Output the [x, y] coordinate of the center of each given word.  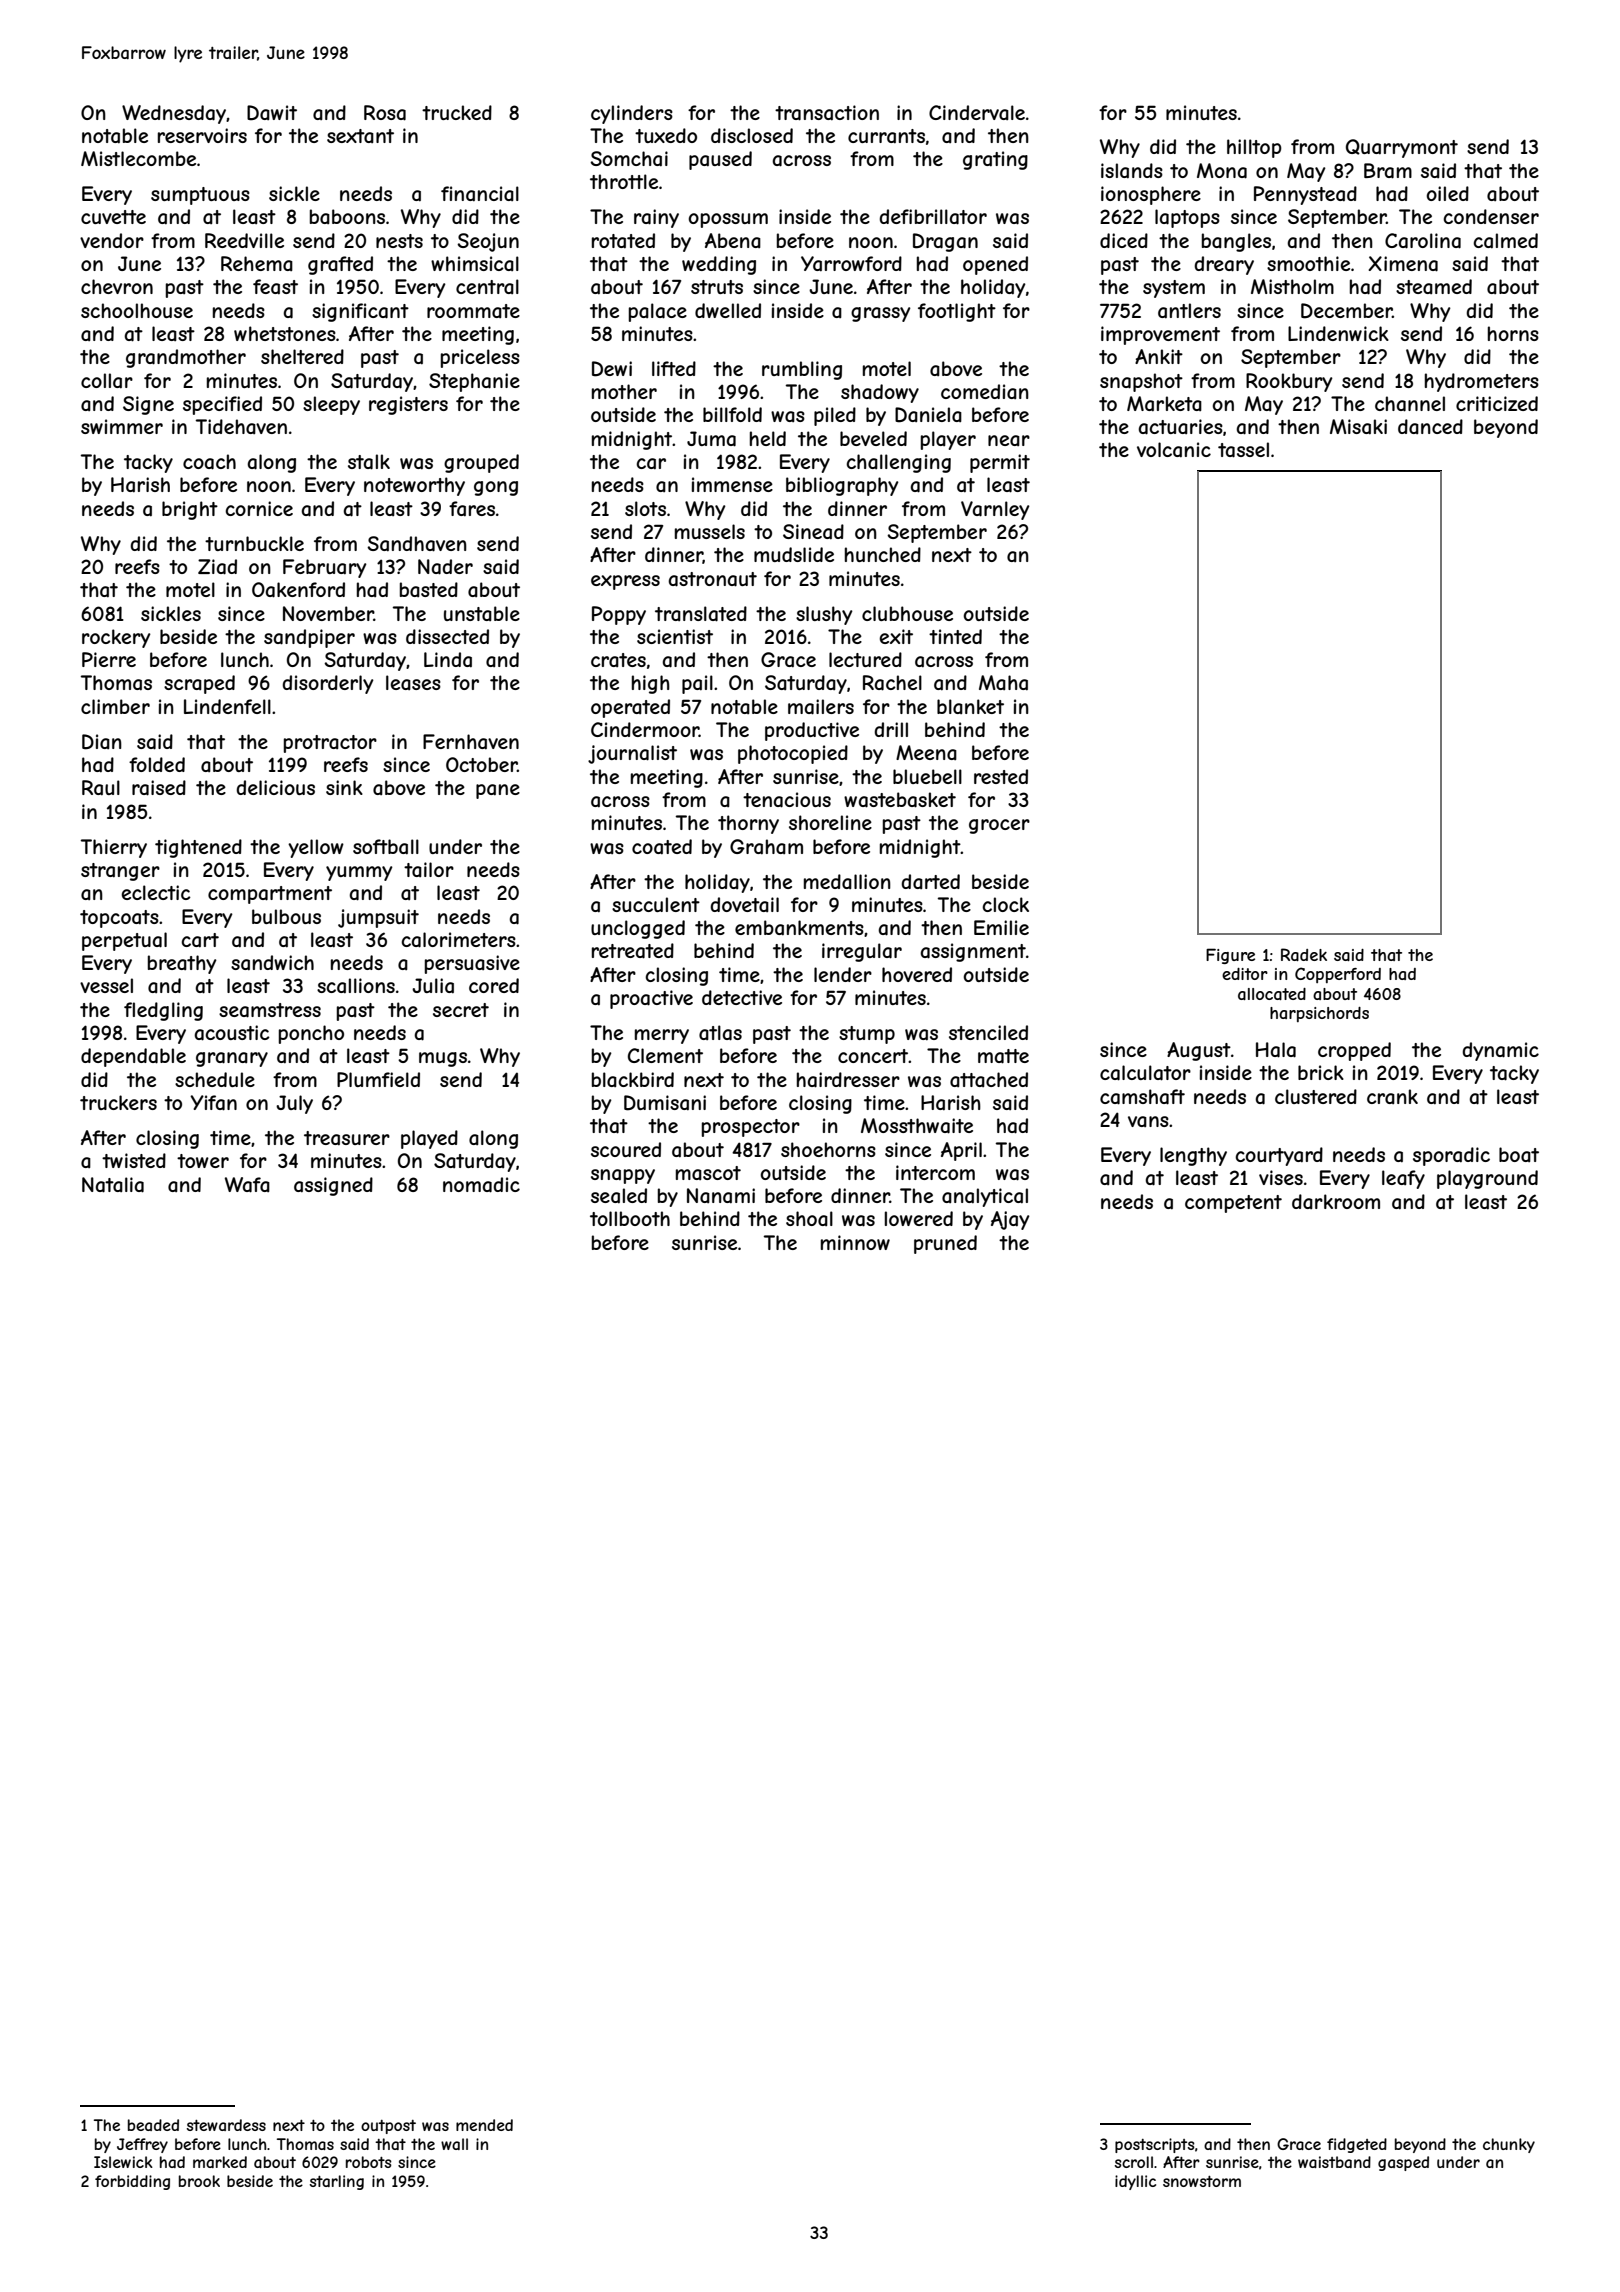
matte [1003, 1056]
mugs [443, 1059]
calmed [1505, 241]
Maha [1003, 683]
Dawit [272, 113]
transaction [827, 113]
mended [484, 2125]
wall [454, 2144]
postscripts [1155, 2145]
